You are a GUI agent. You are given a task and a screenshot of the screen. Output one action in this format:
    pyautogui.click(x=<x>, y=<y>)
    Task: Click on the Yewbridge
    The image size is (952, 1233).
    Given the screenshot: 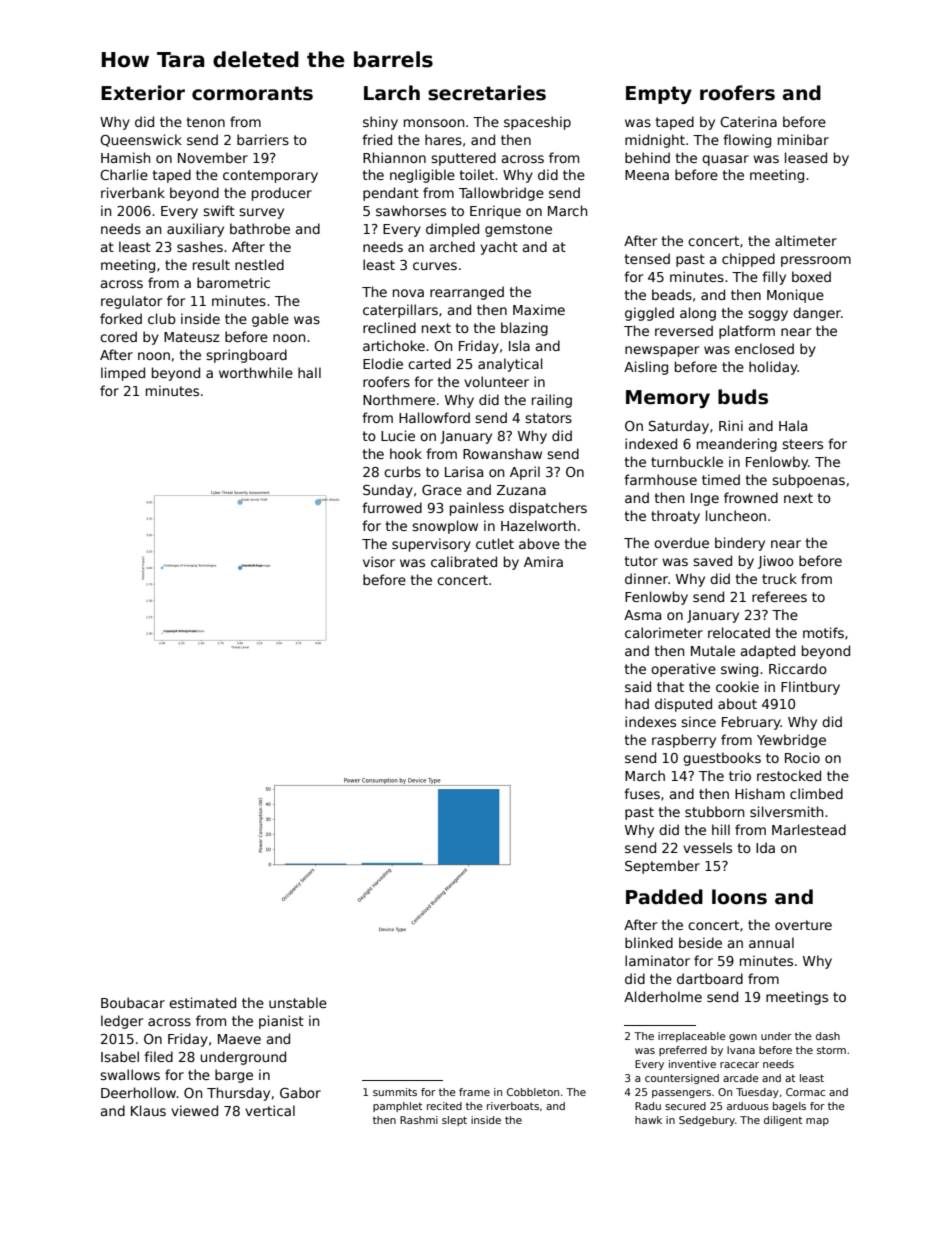 What is the action you would take?
    pyautogui.click(x=791, y=741)
